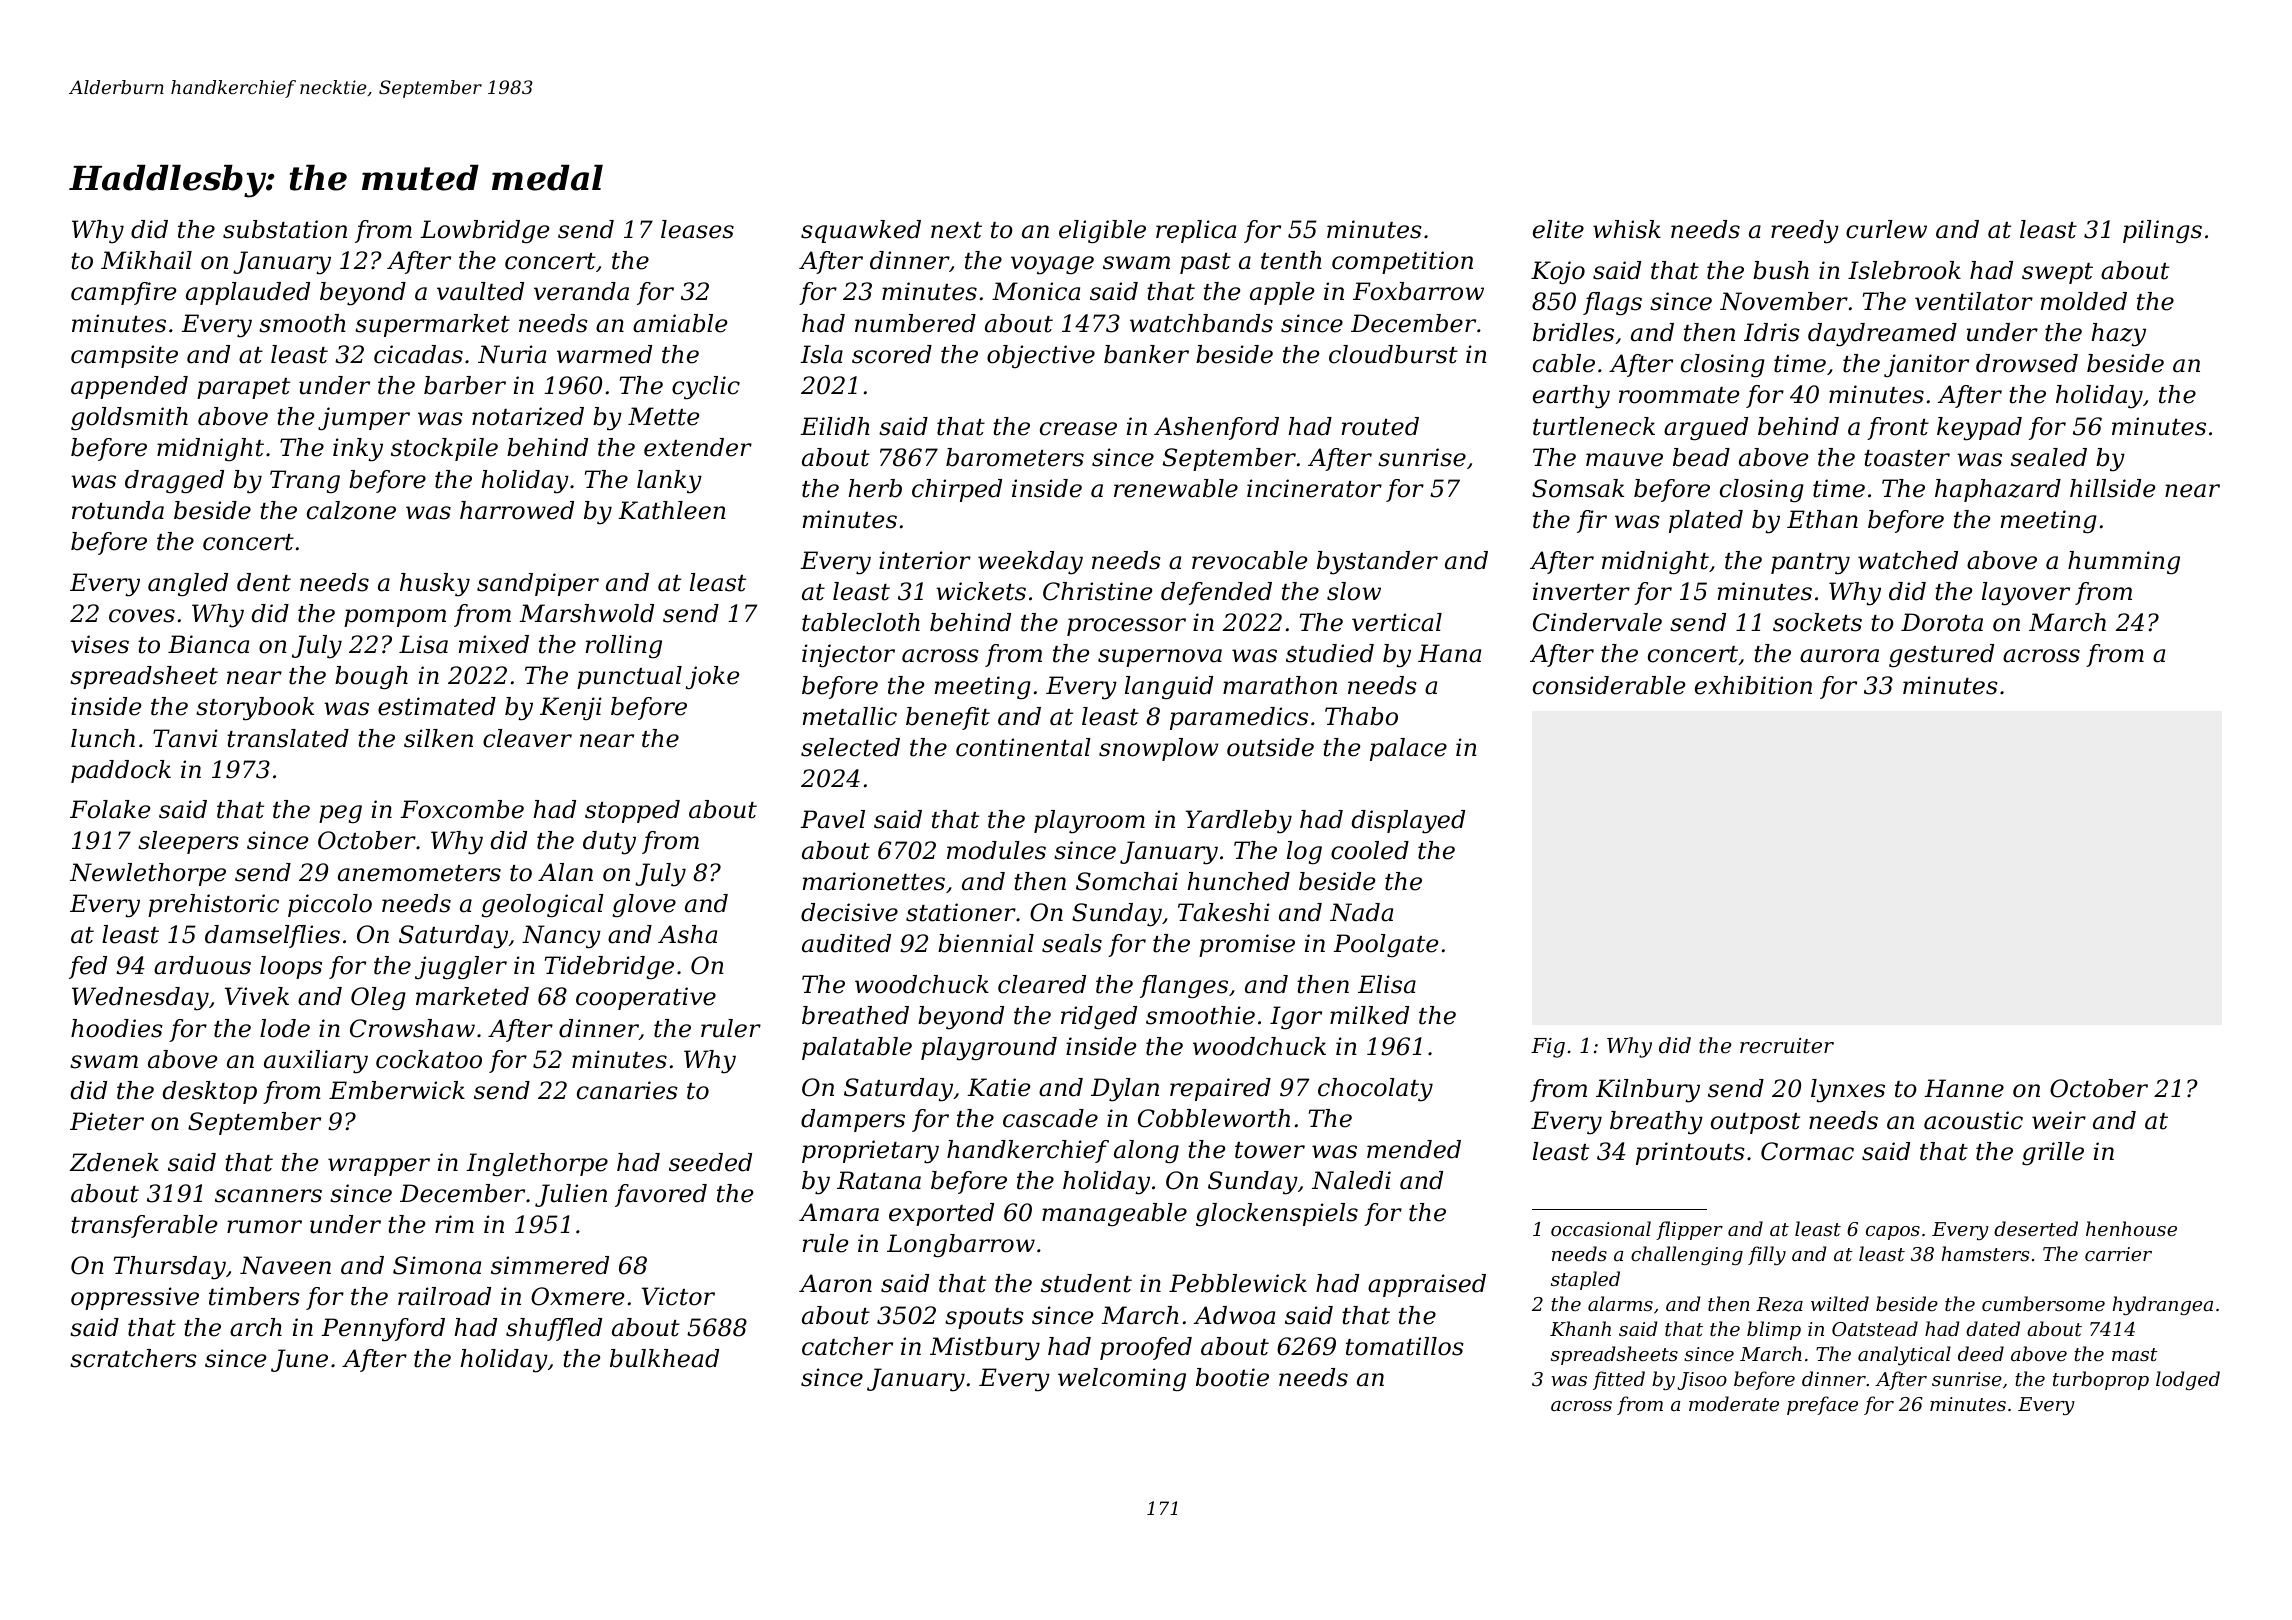  Describe the element at coordinates (485, 232) in the screenshot. I see `Lowbridge` at that location.
